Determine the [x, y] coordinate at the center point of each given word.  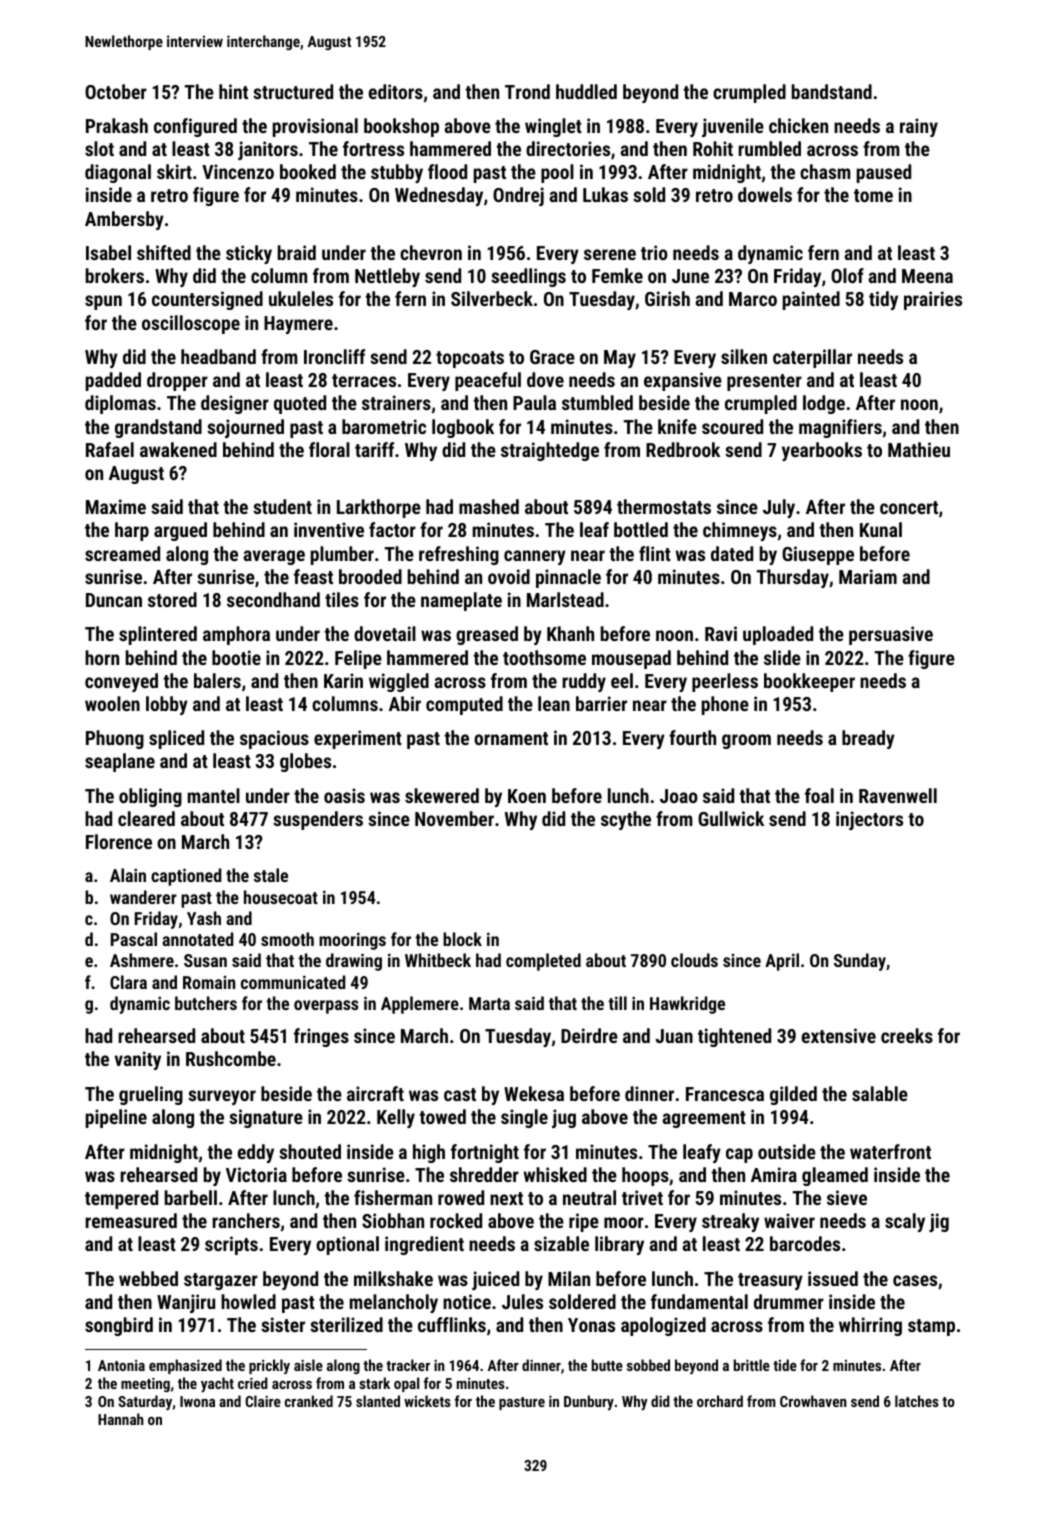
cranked [309, 1401]
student [282, 506]
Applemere [420, 1005]
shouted [310, 1151]
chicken [798, 125]
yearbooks [822, 451]
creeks [907, 1035]
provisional [315, 127]
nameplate [461, 601]
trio [654, 252]
